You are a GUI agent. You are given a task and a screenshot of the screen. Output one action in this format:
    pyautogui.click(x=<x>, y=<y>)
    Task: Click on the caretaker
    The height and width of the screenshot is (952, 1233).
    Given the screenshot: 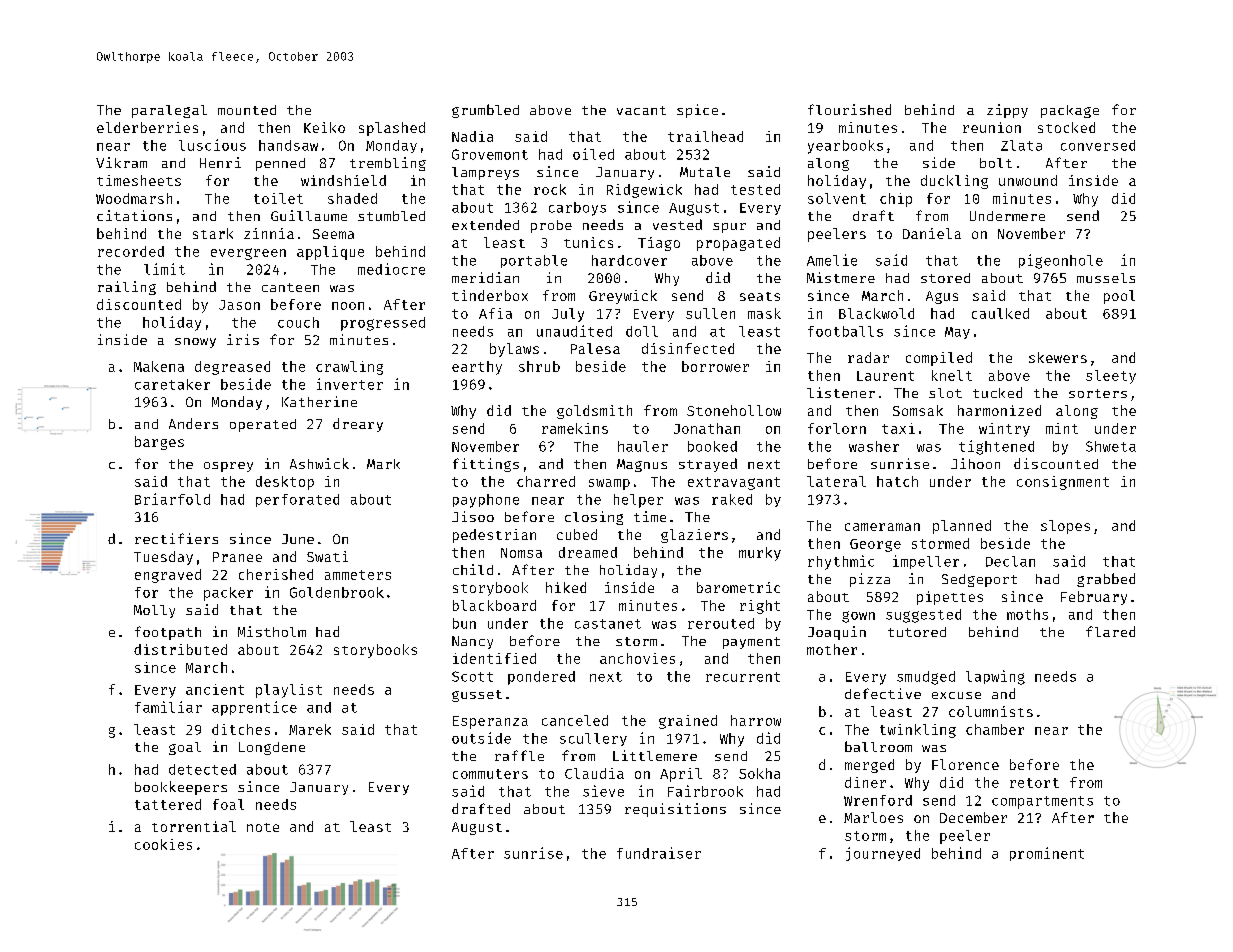 What is the action you would take?
    pyautogui.click(x=172, y=384)
